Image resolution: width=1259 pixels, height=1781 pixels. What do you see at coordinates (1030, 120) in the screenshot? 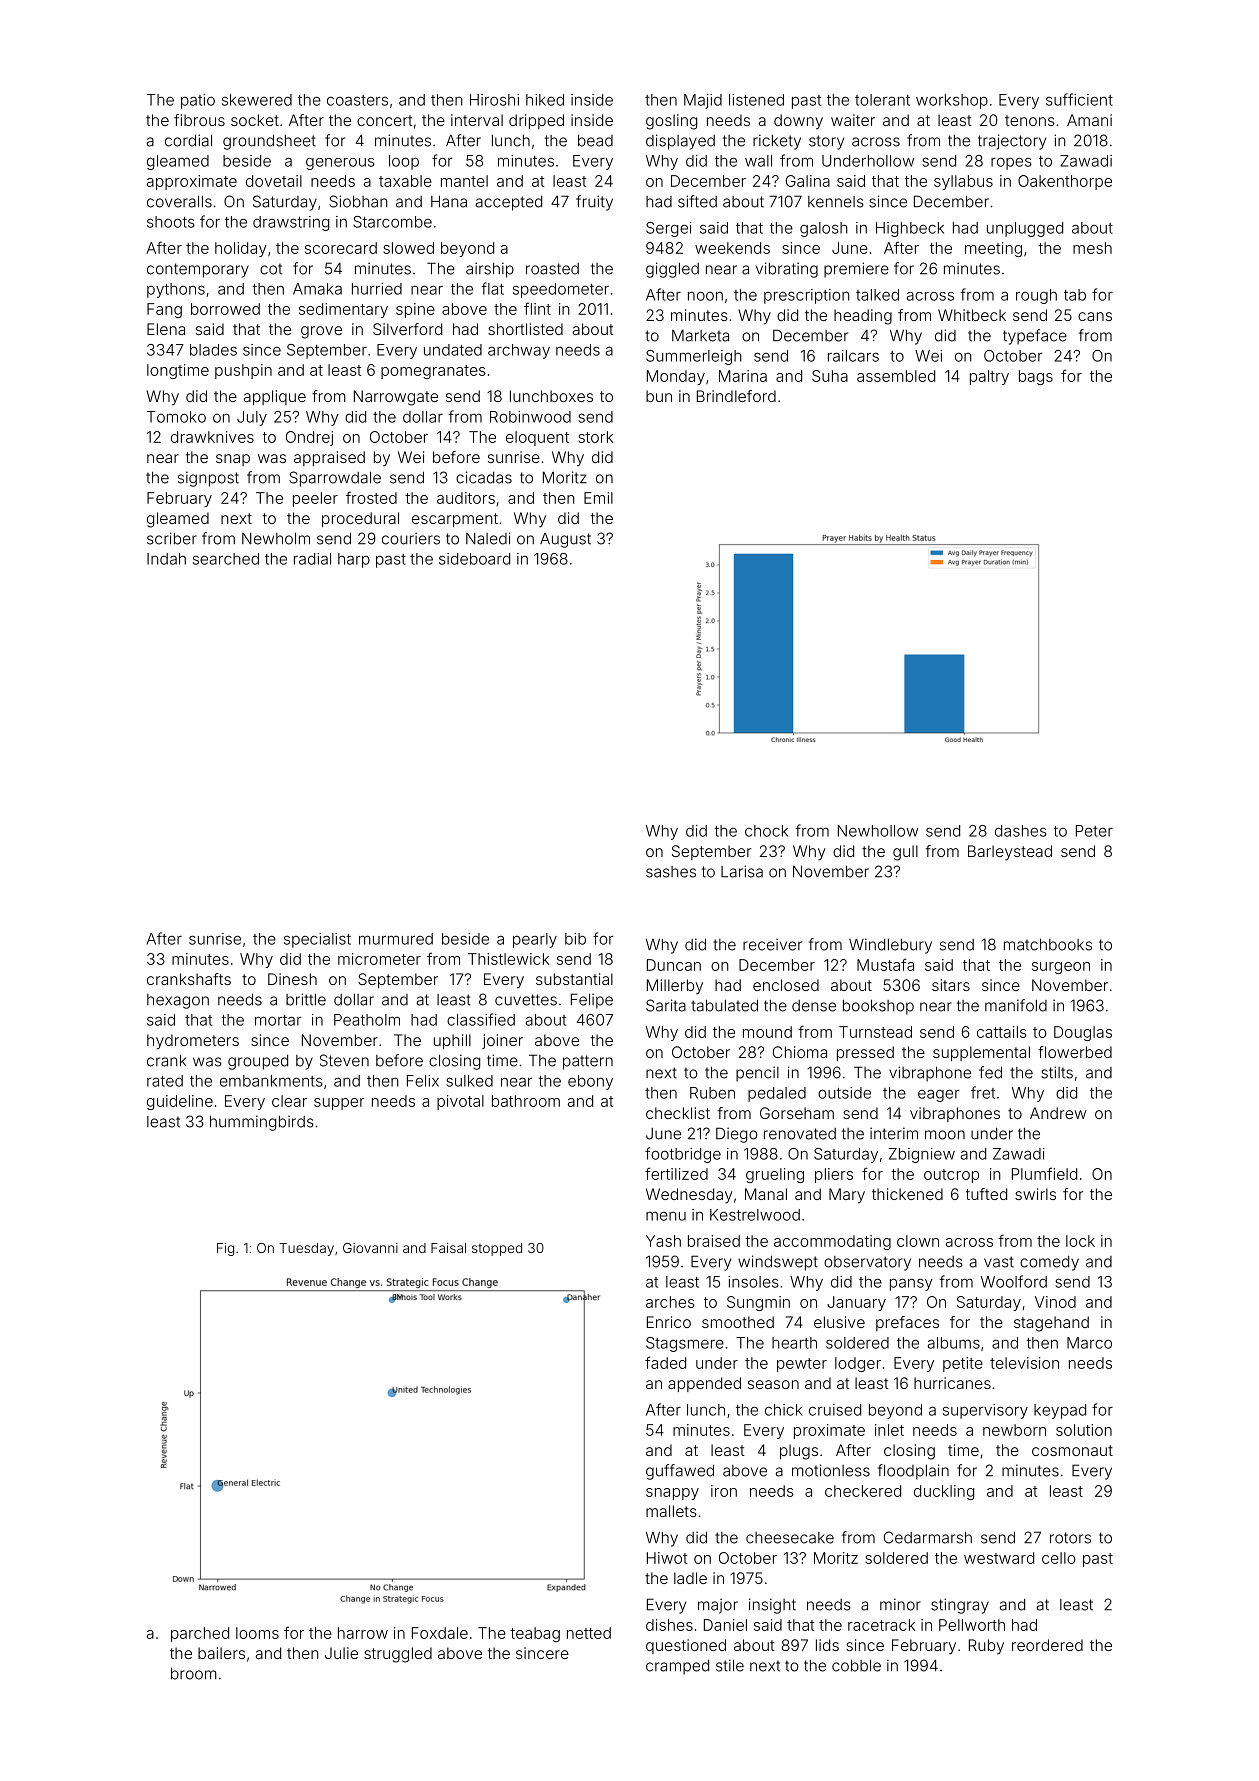
I see `tenons` at bounding box center [1030, 120].
